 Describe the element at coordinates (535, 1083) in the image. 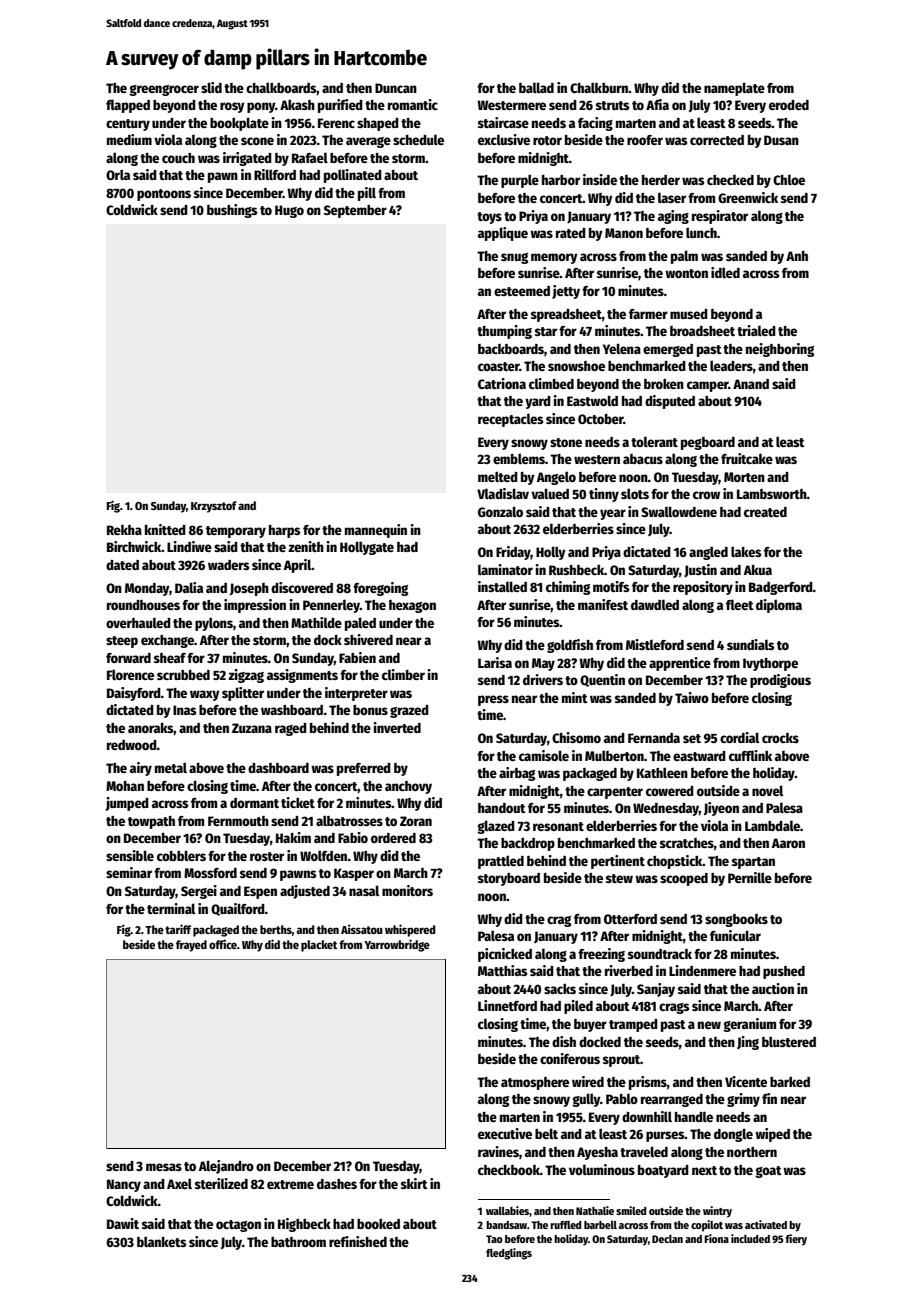

I see `atmosphere` at that location.
